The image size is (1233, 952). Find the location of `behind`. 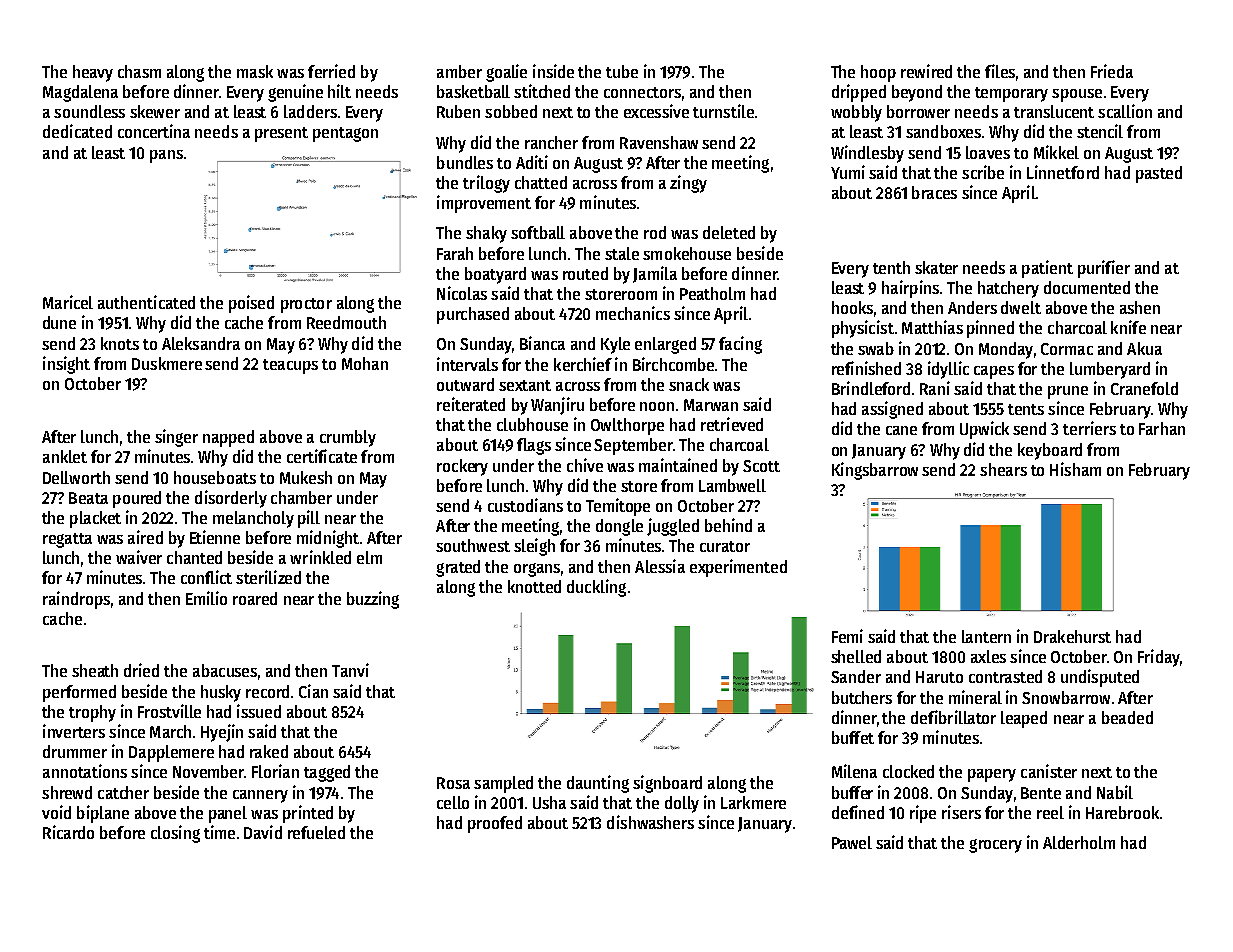

behind is located at coordinates (728, 525).
